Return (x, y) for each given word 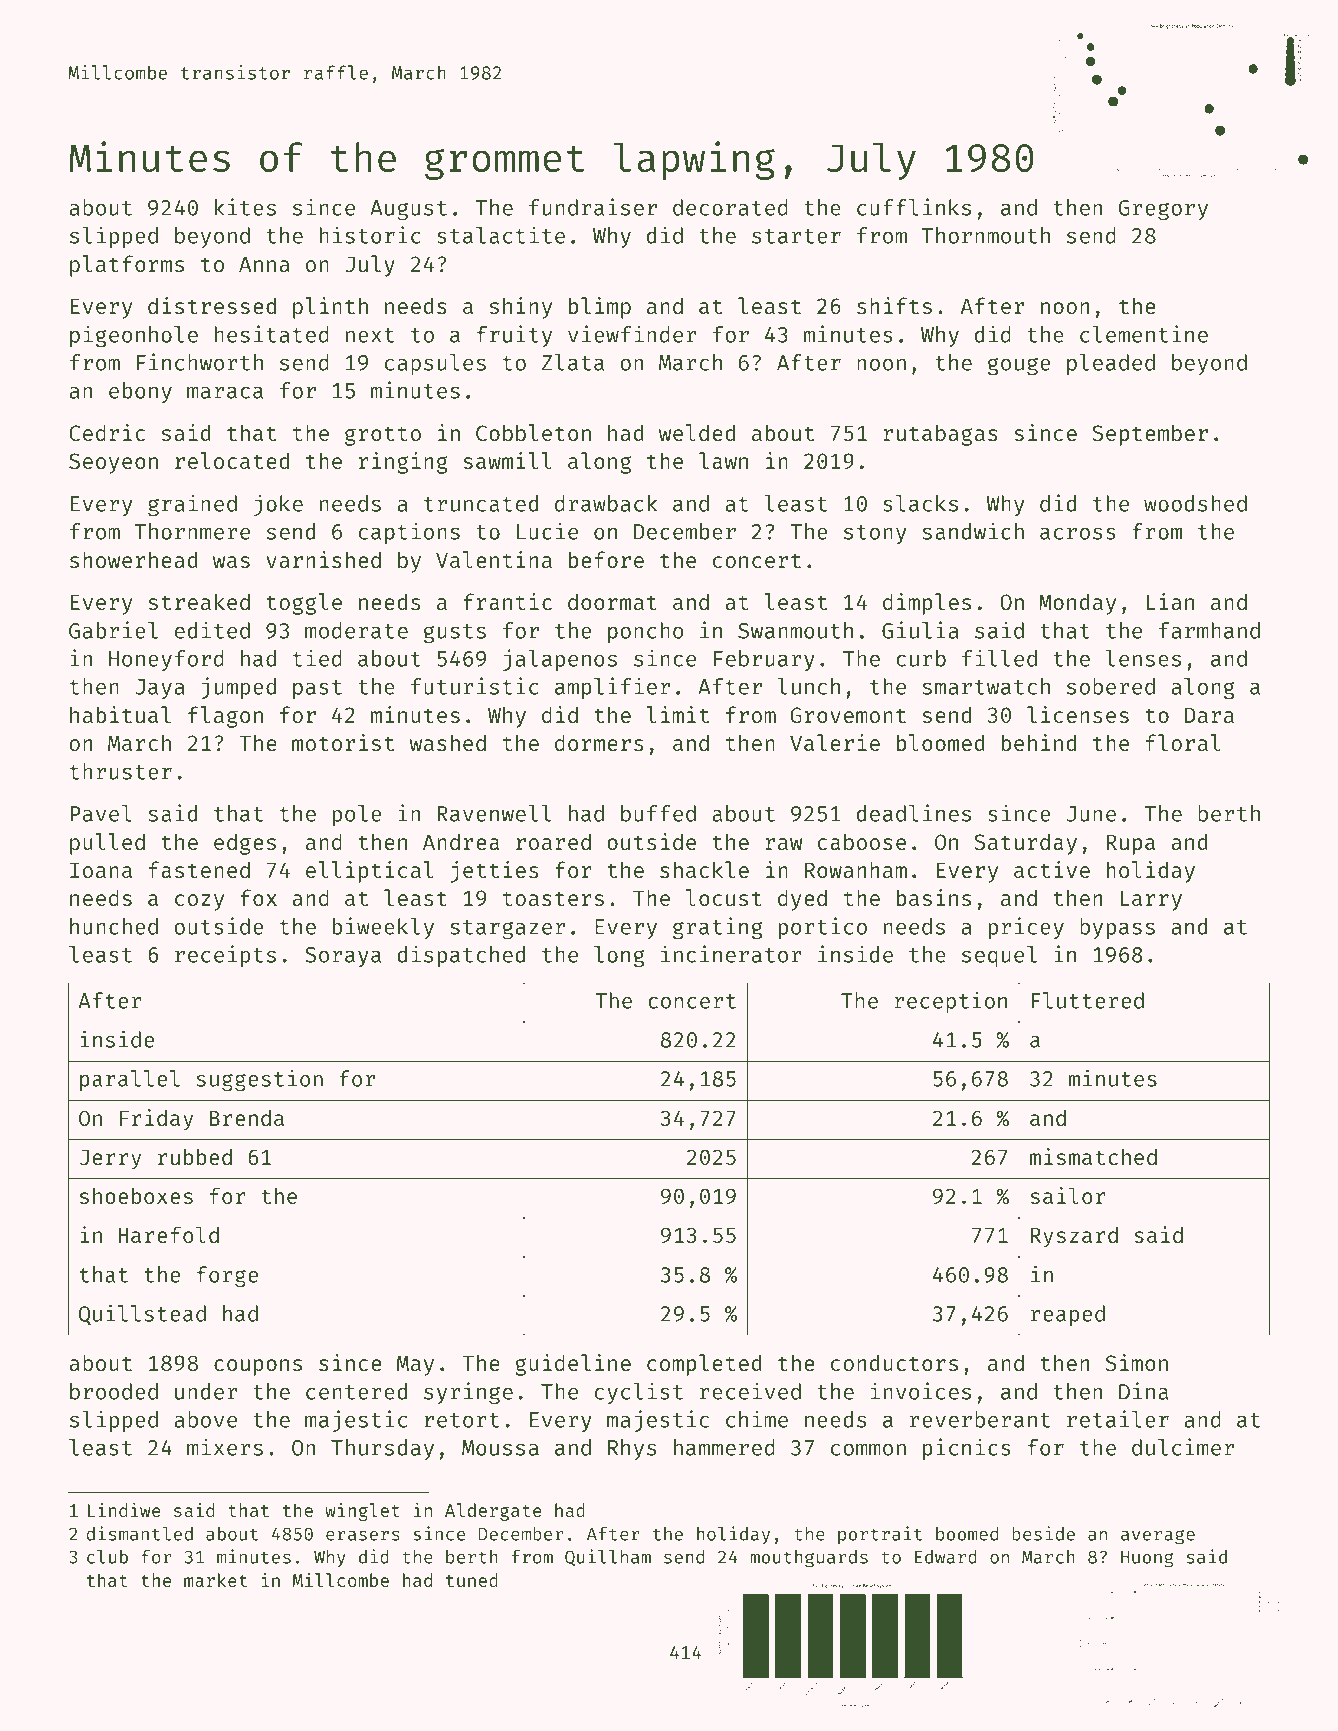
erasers (363, 1535)
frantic (508, 601)
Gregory (1163, 210)
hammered (724, 1447)
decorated (730, 207)
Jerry (110, 1160)
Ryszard (1074, 1237)
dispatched (461, 956)
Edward (946, 1557)
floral (1183, 742)
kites (245, 207)
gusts (455, 634)
